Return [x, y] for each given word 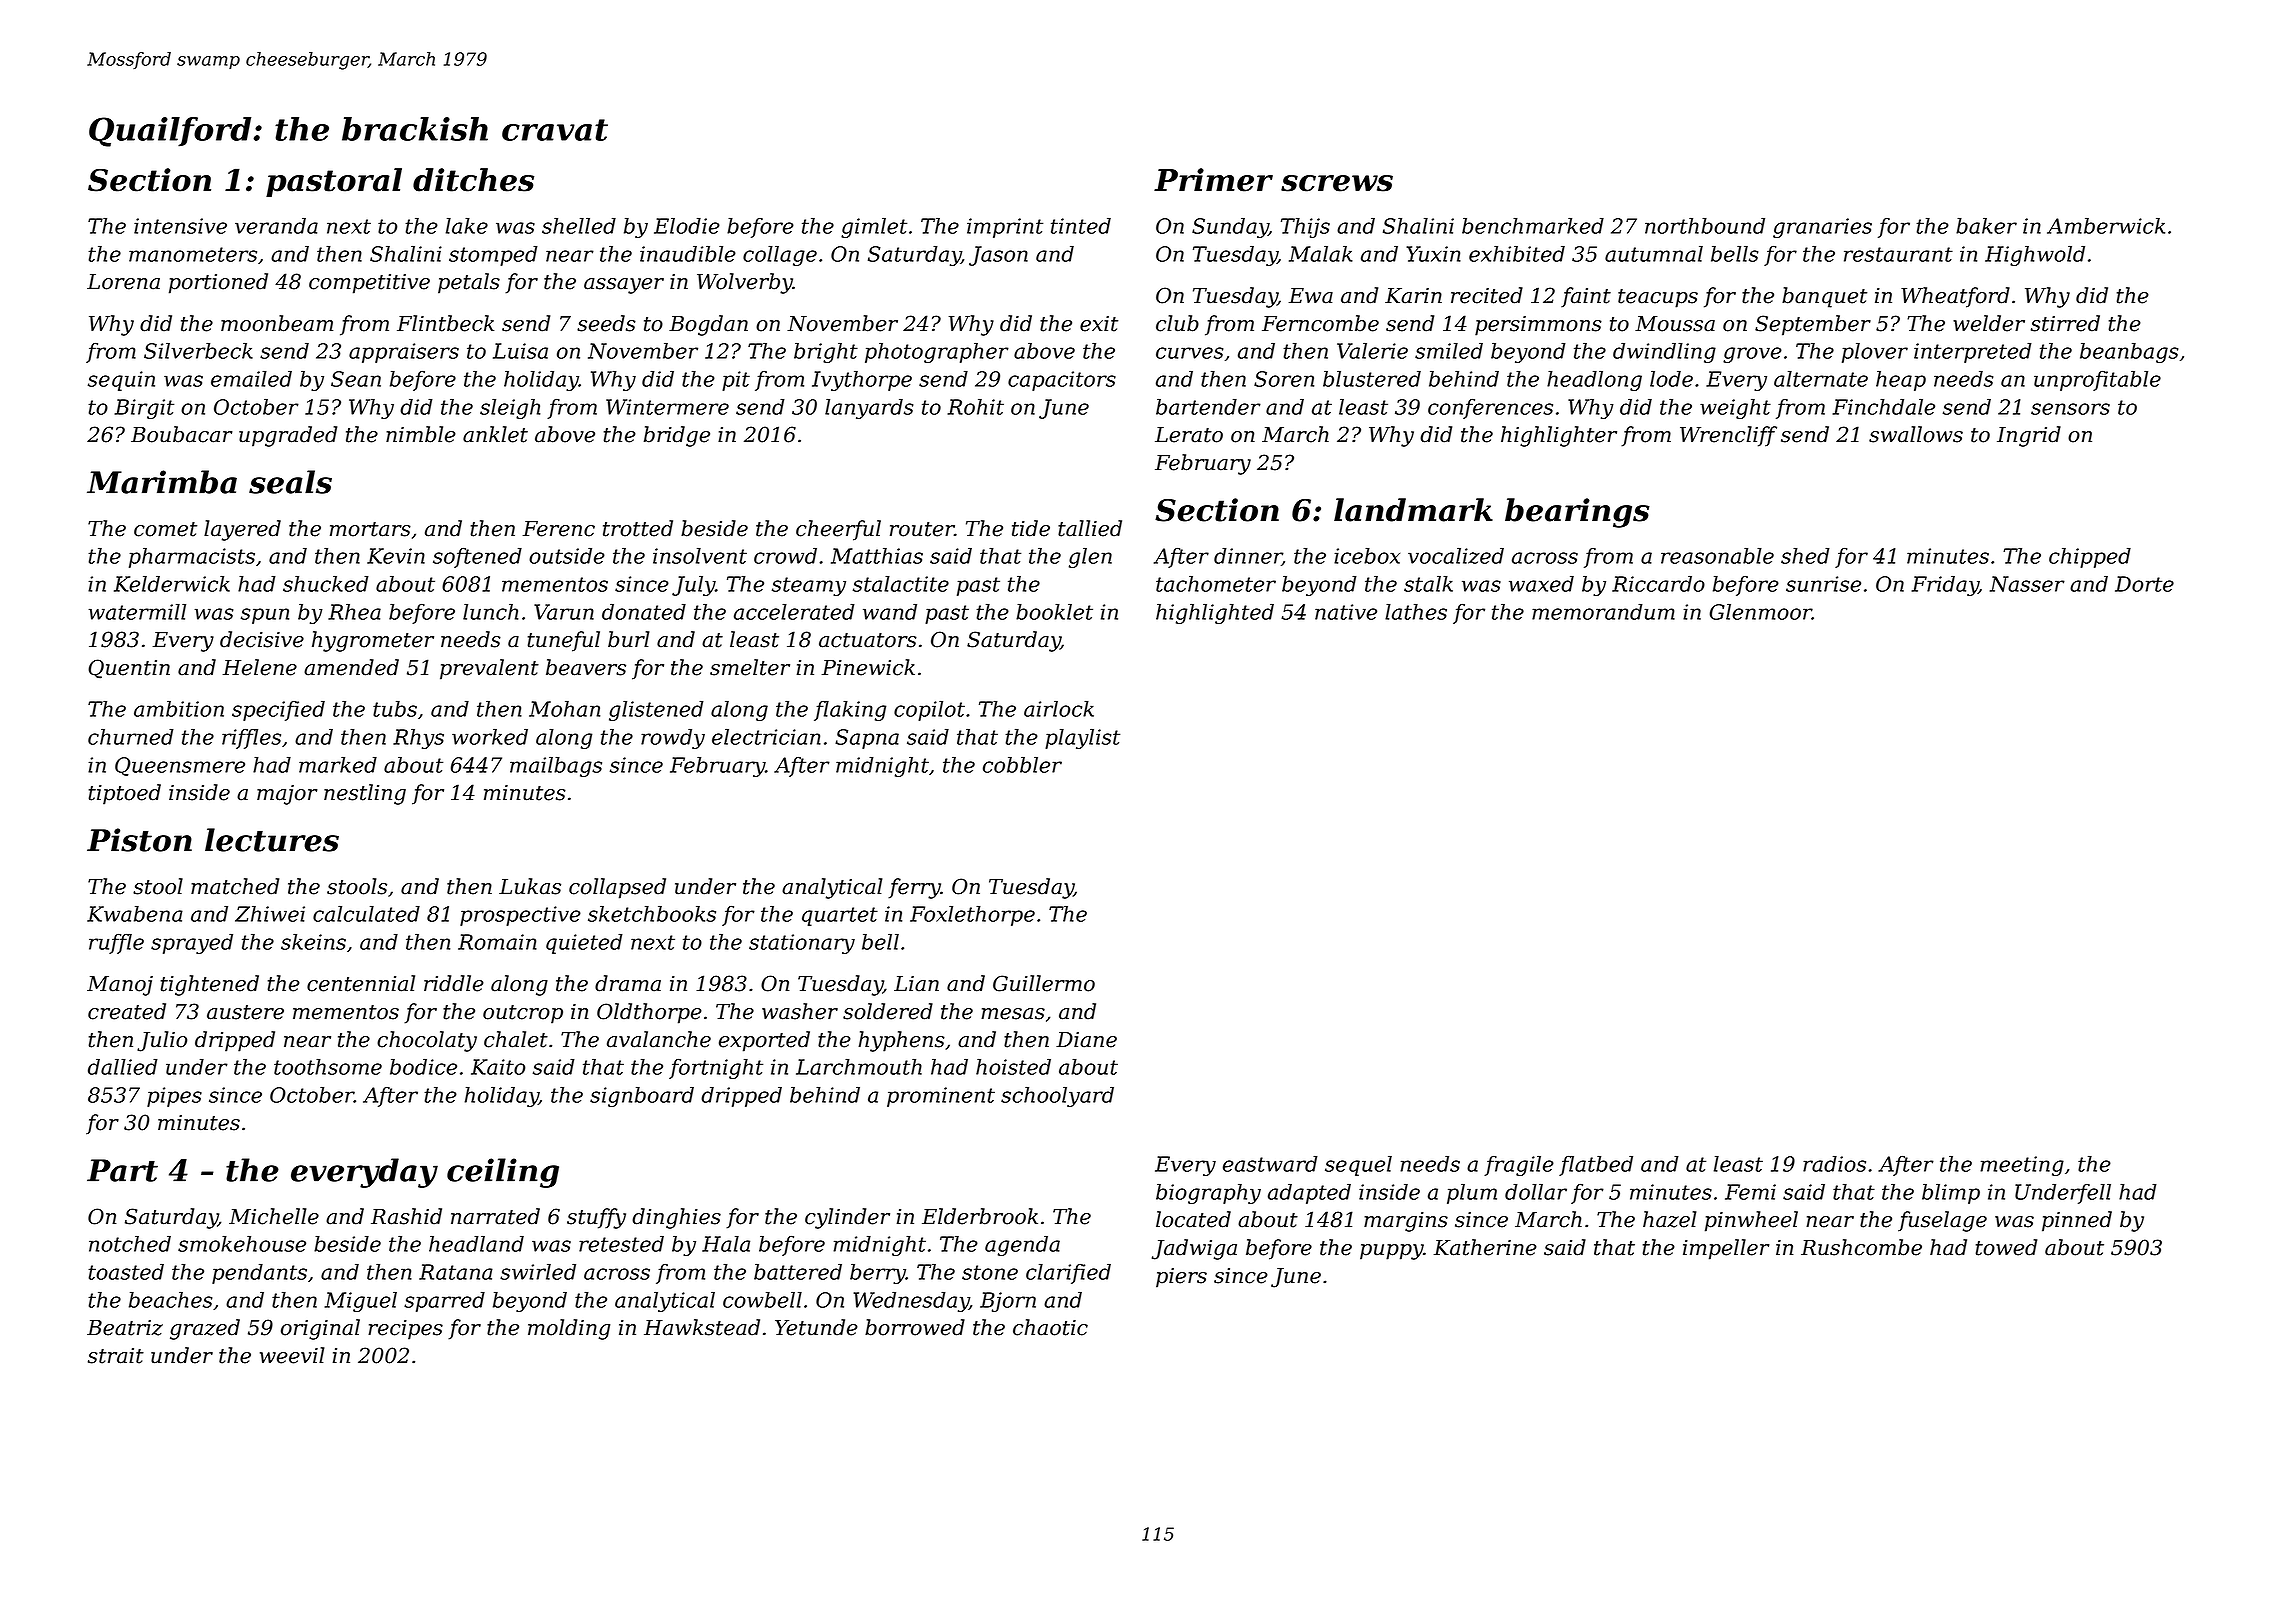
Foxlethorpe [972, 916]
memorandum [1603, 612]
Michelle [274, 1216]
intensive [180, 226]
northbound [1705, 226]
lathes [1416, 612]
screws [1337, 183]
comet [165, 529]
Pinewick [868, 667]
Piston [139, 840]
